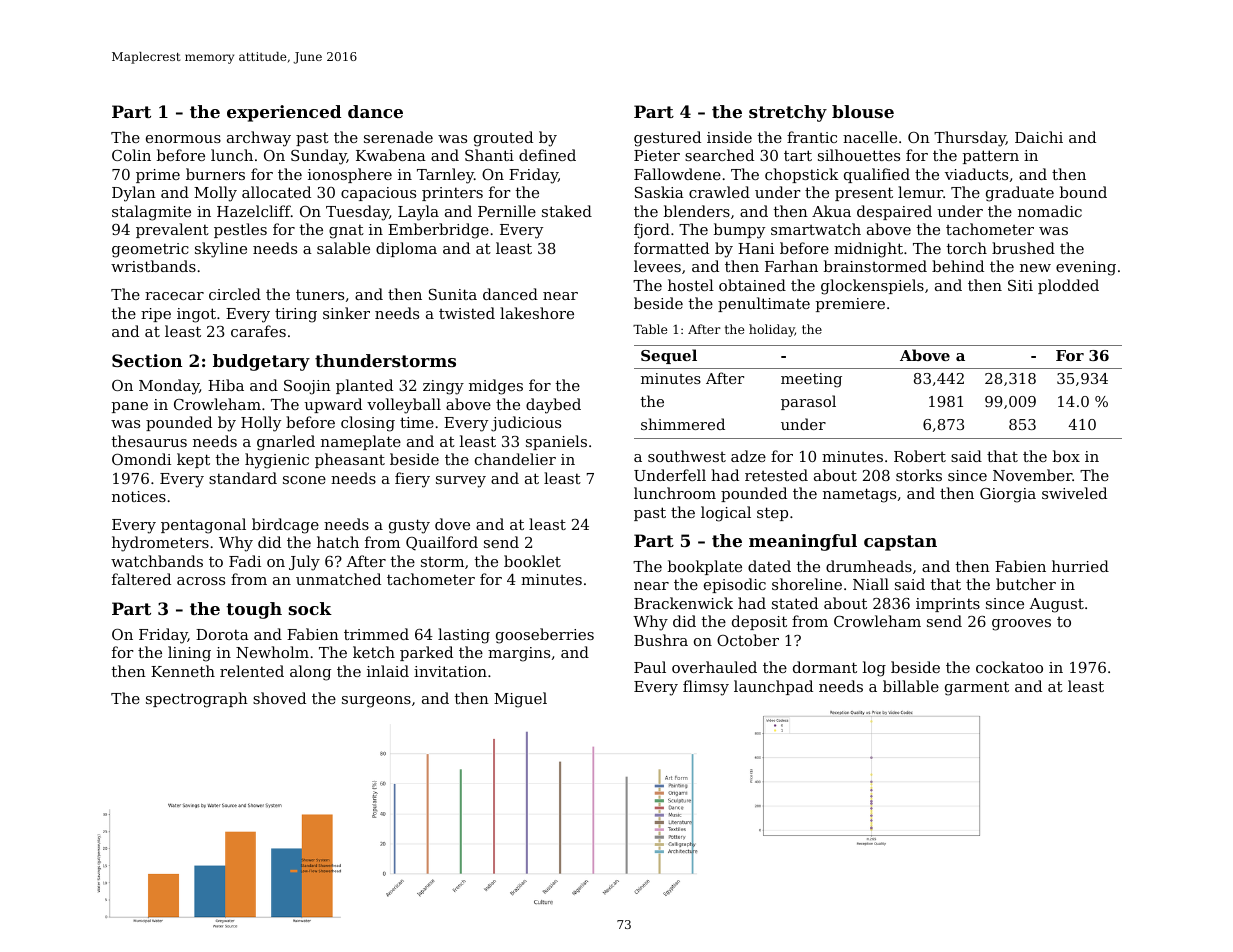 Image resolution: width=1233 pixels, height=952 pixels. What do you see at coordinates (669, 356) in the page?
I see `Sequel` at bounding box center [669, 356].
